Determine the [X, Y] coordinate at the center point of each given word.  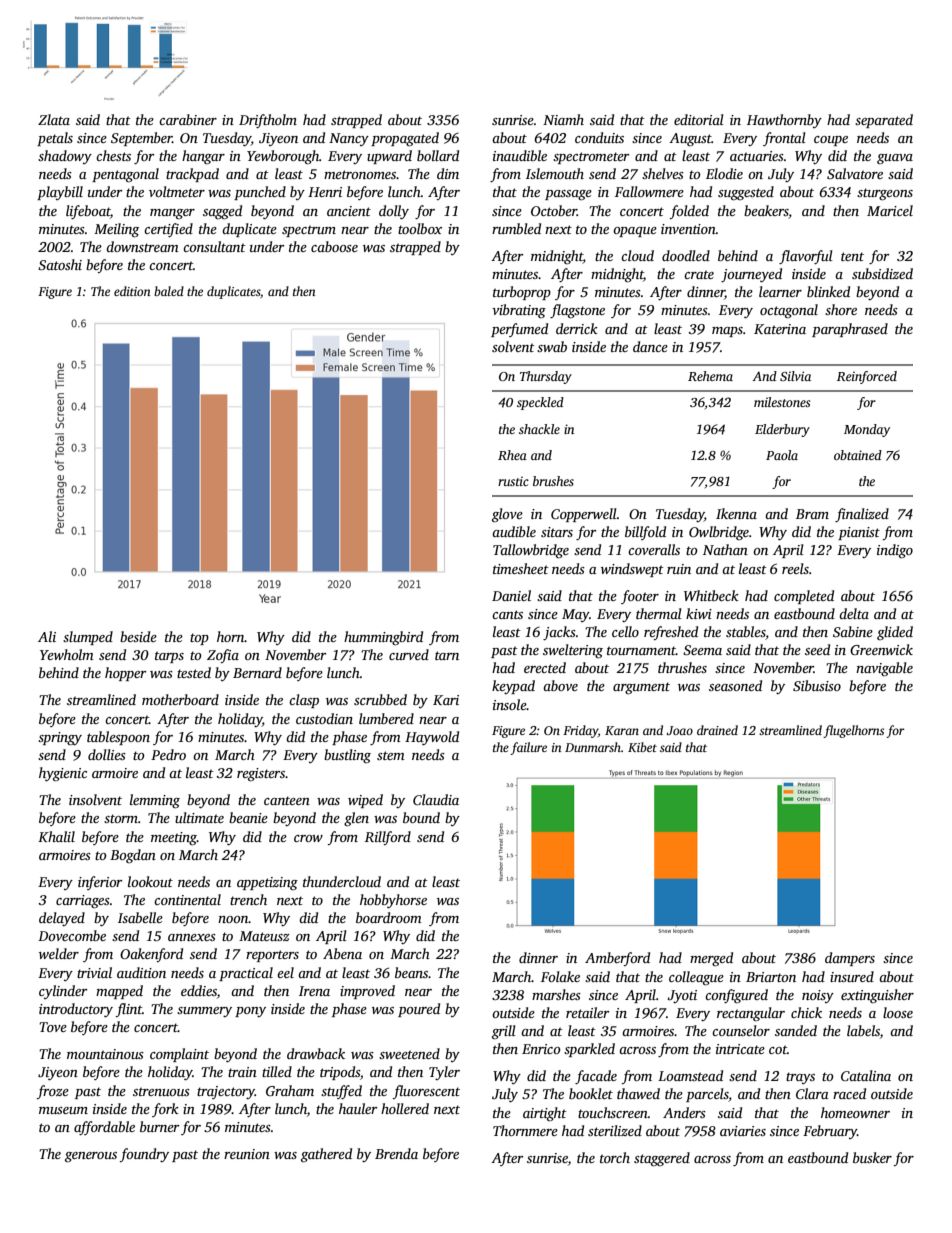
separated [884, 121]
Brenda [396, 1153]
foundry [144, 1155]
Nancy [349, 139]
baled [169, 291]
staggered [662, 1159]
